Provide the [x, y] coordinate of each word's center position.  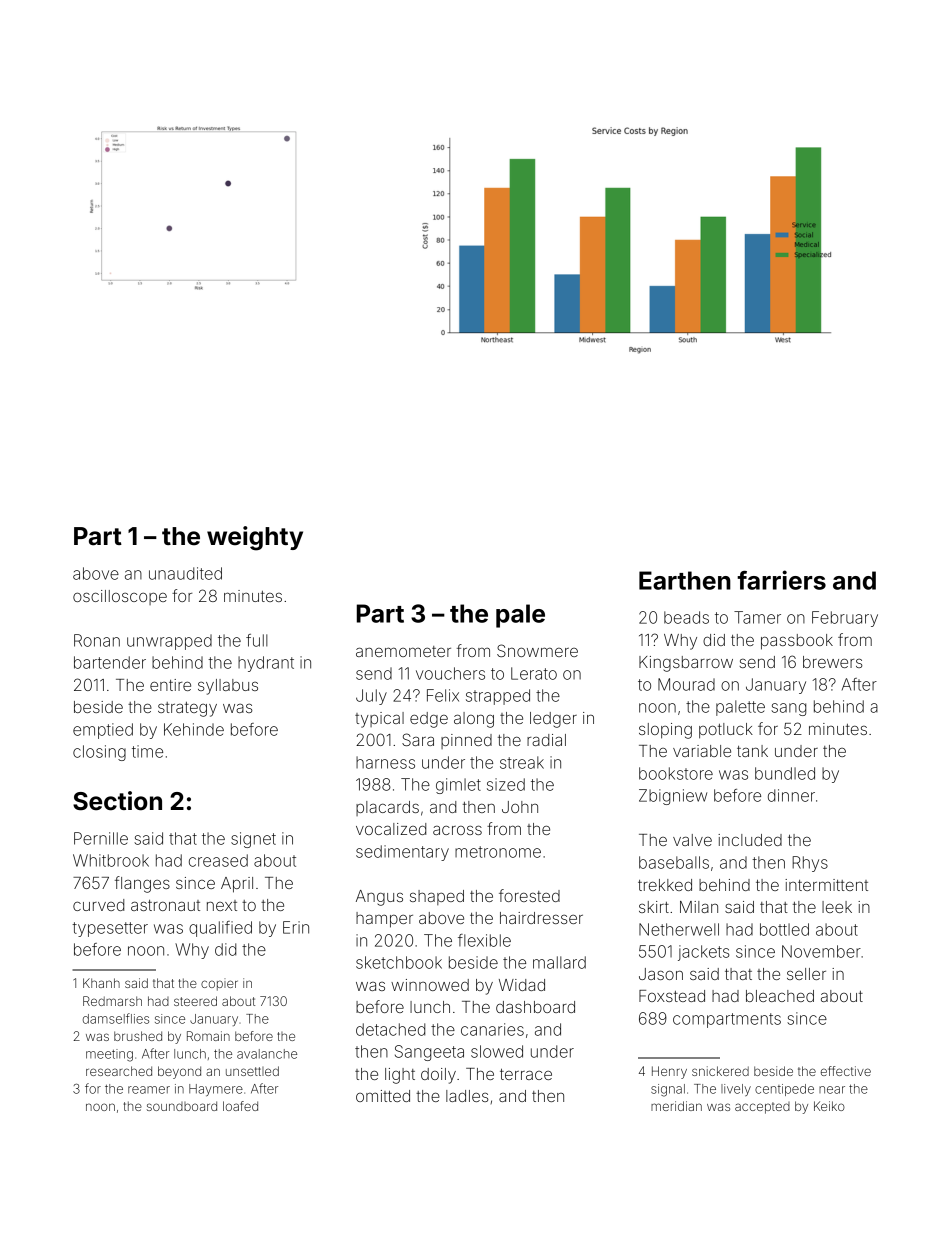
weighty [255, 538]
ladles [467, 1096]
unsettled [252, 1071]
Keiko [829, 1106]
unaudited [185, 573]
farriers [781, 580]
